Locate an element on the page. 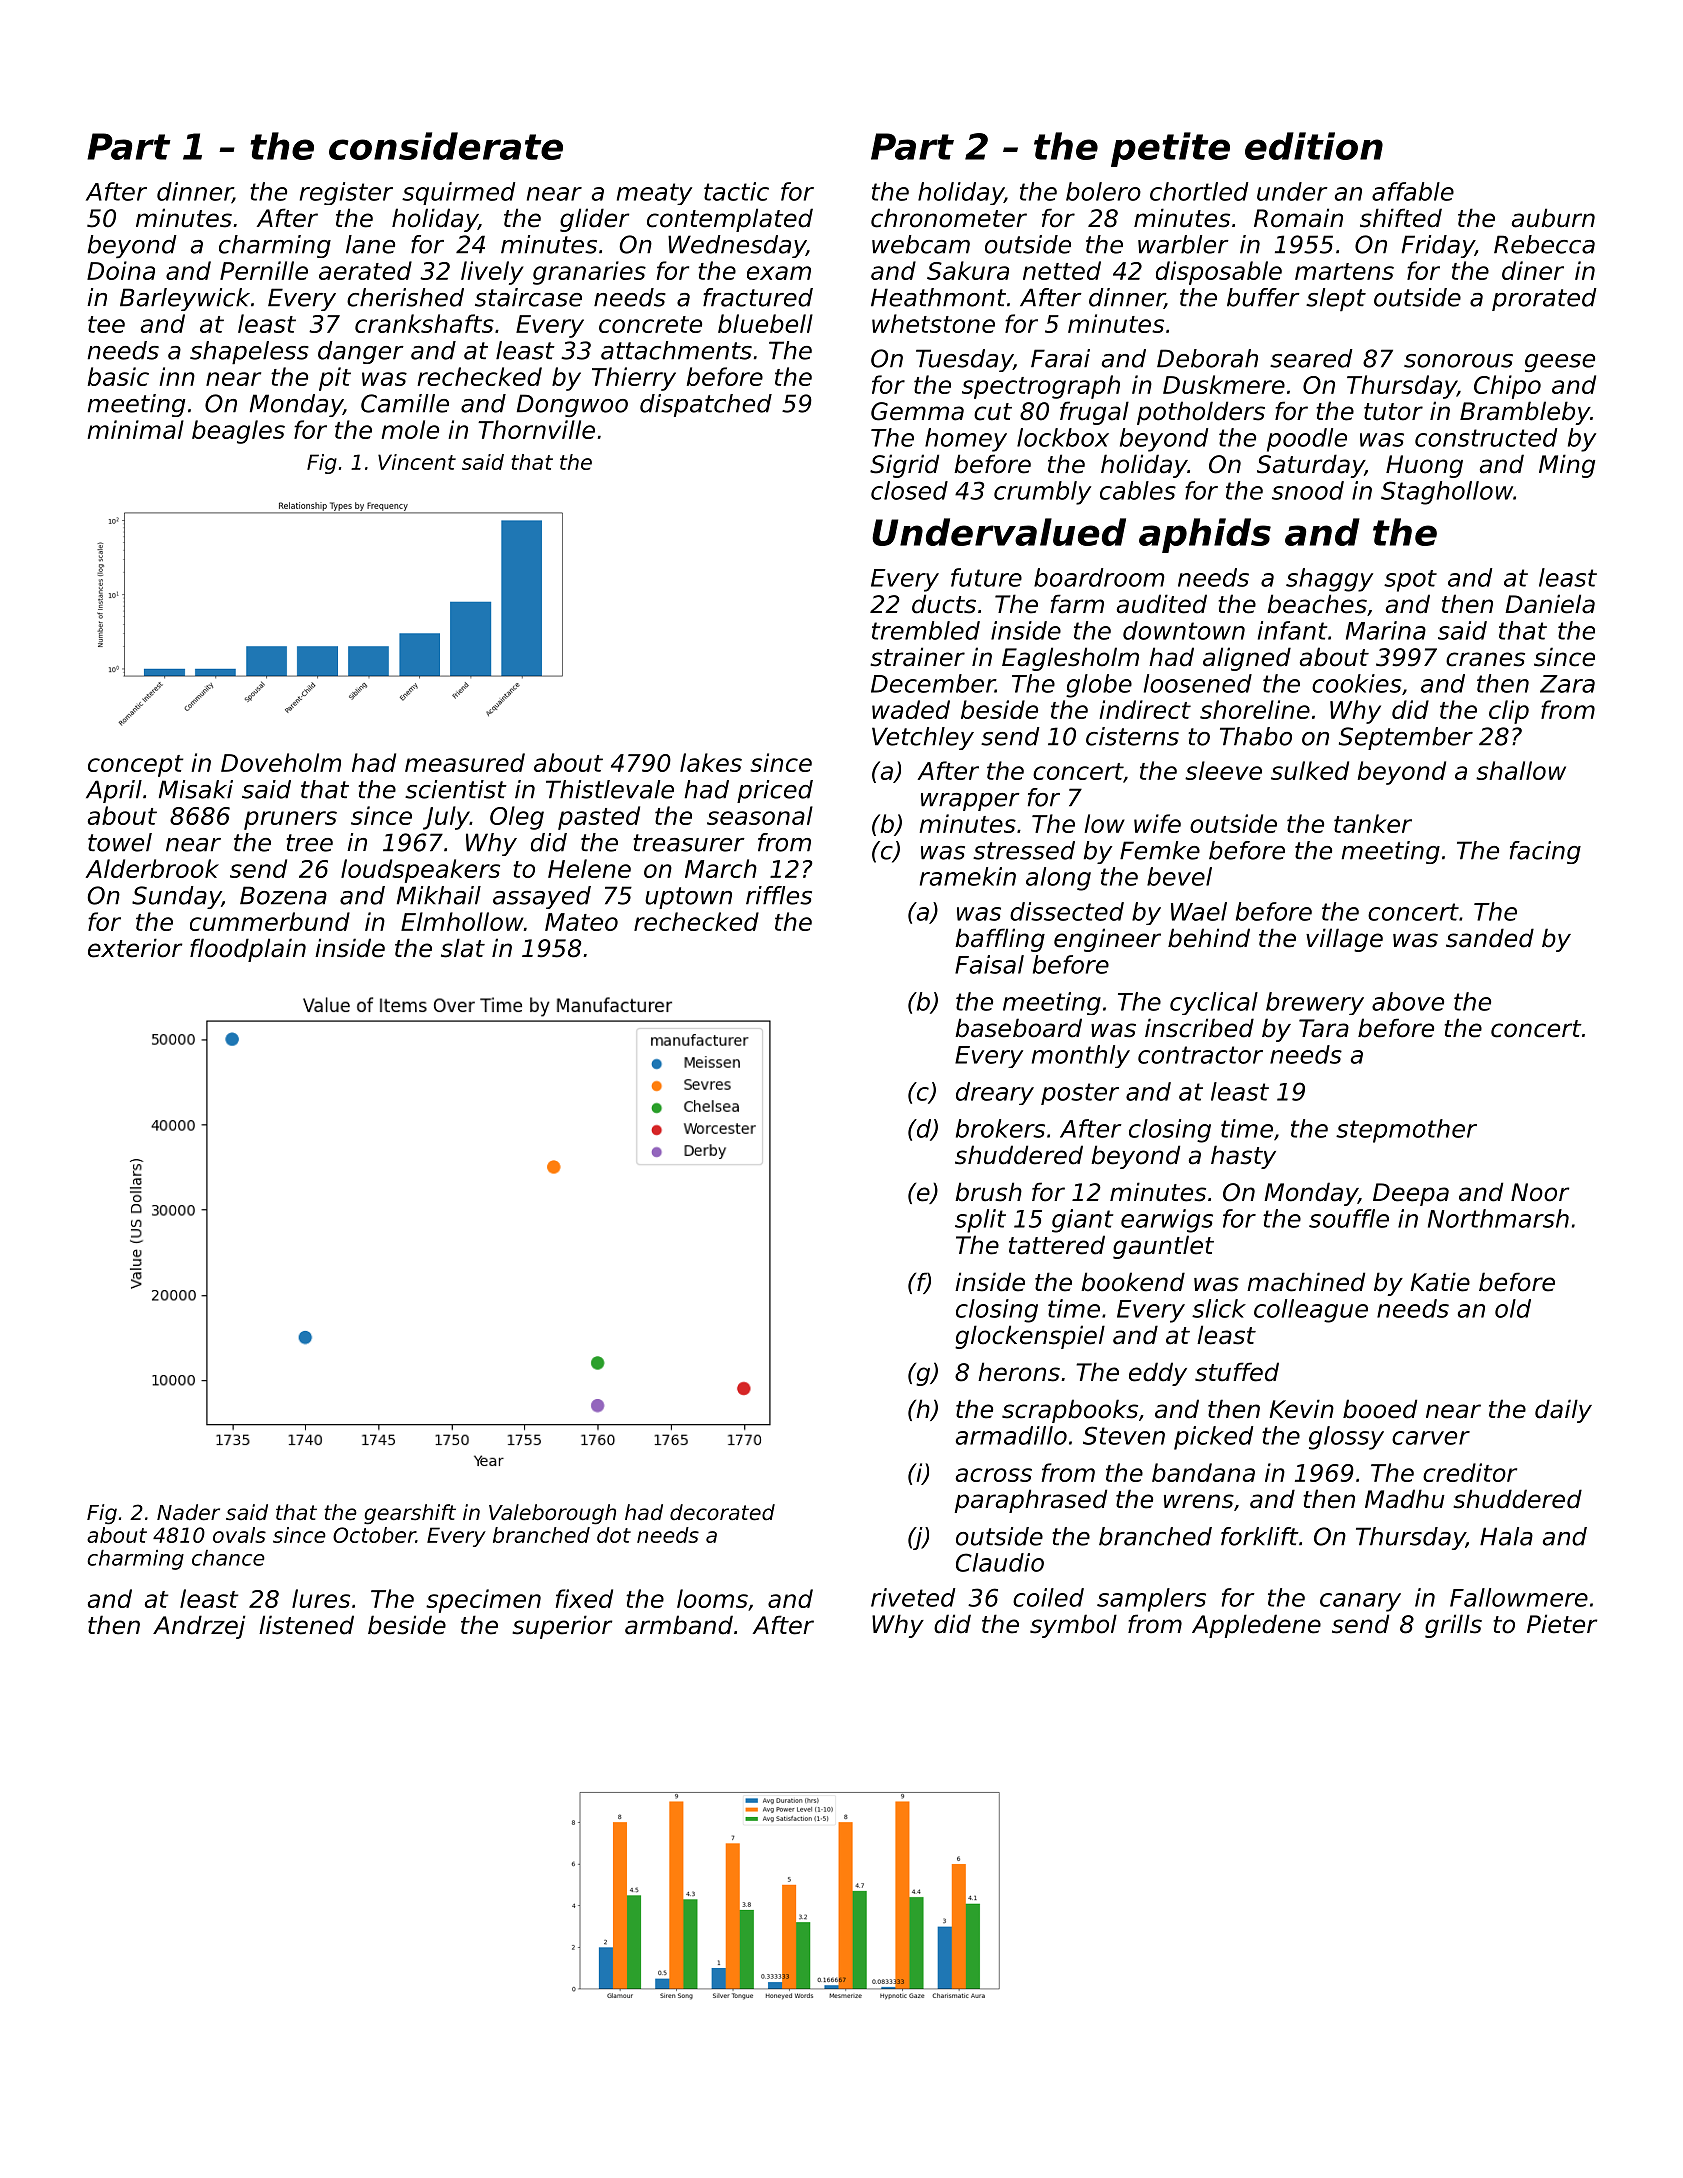 Image resolution: width=1683 pixels, height=2178 pixels. tutor is located at coordinates (1393, 412).
